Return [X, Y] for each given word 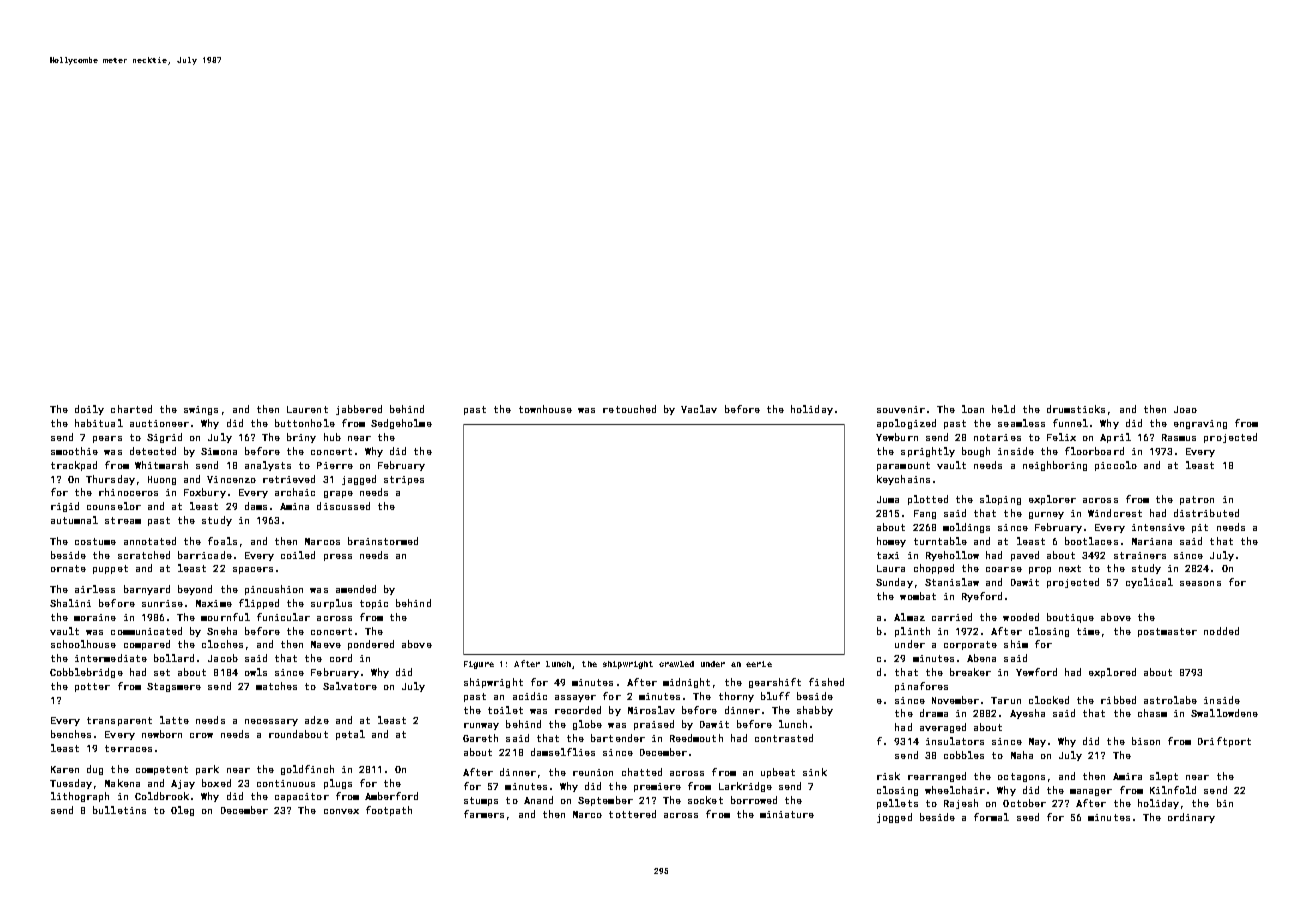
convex [341, 811]
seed [1028, 817]
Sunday [894, 583]
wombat [918, 596]
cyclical [1149, 583]
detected [153, 451]
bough [976, 452]
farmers [484, 814]
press [338, 557]
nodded [1221, 631]
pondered [371, 645]
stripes [404, 480]
